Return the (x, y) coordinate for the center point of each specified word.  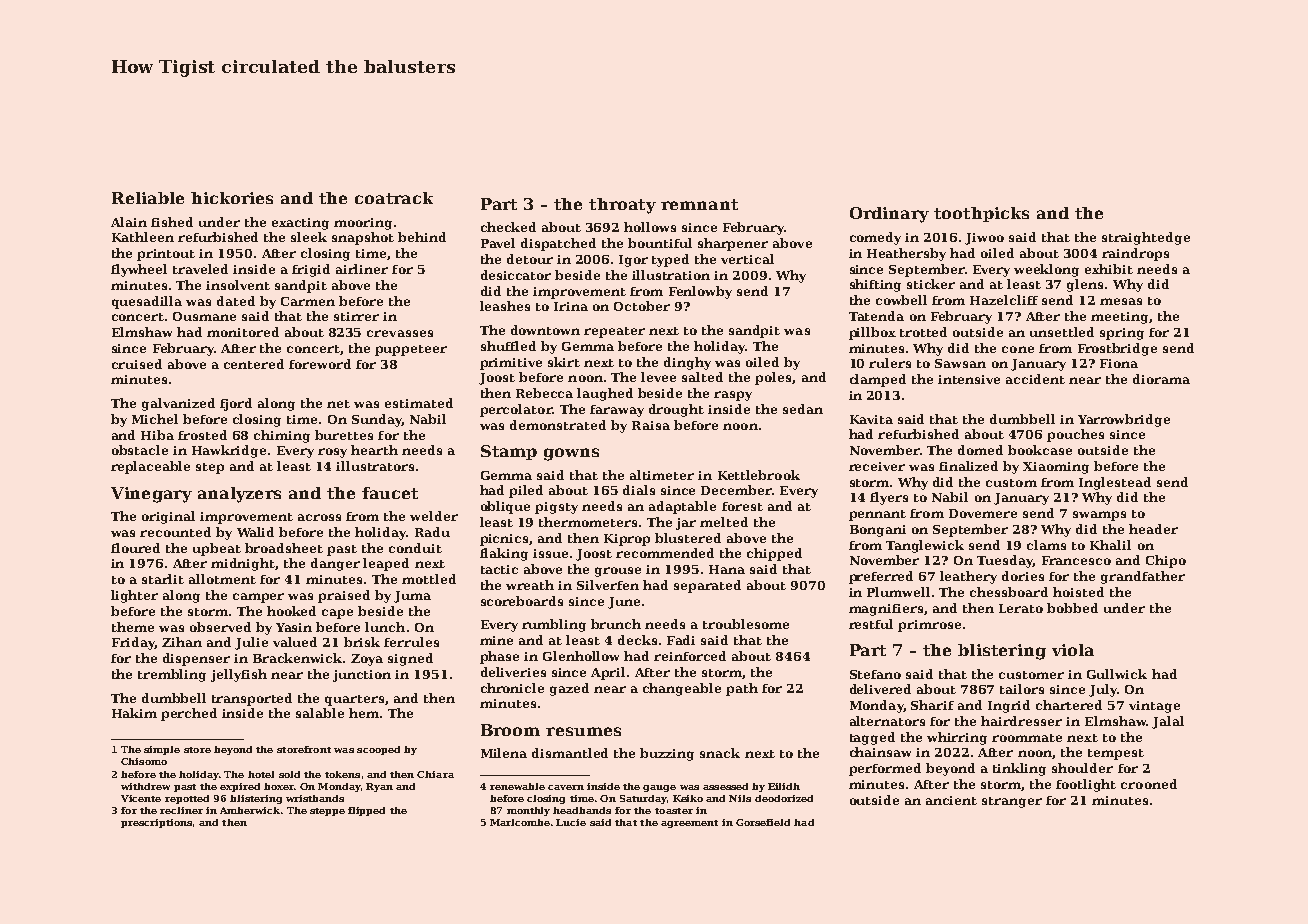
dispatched (558, 244)
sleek (309, 237)
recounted (175, 532)
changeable (682, 689)
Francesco (1076, 560)
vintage (1154, 707)
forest (742, 506)
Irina (571, 306)
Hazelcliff (1004, 300)
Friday (133, 643)
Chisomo (144, 761)
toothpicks (981, 214)
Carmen (308, 301)
